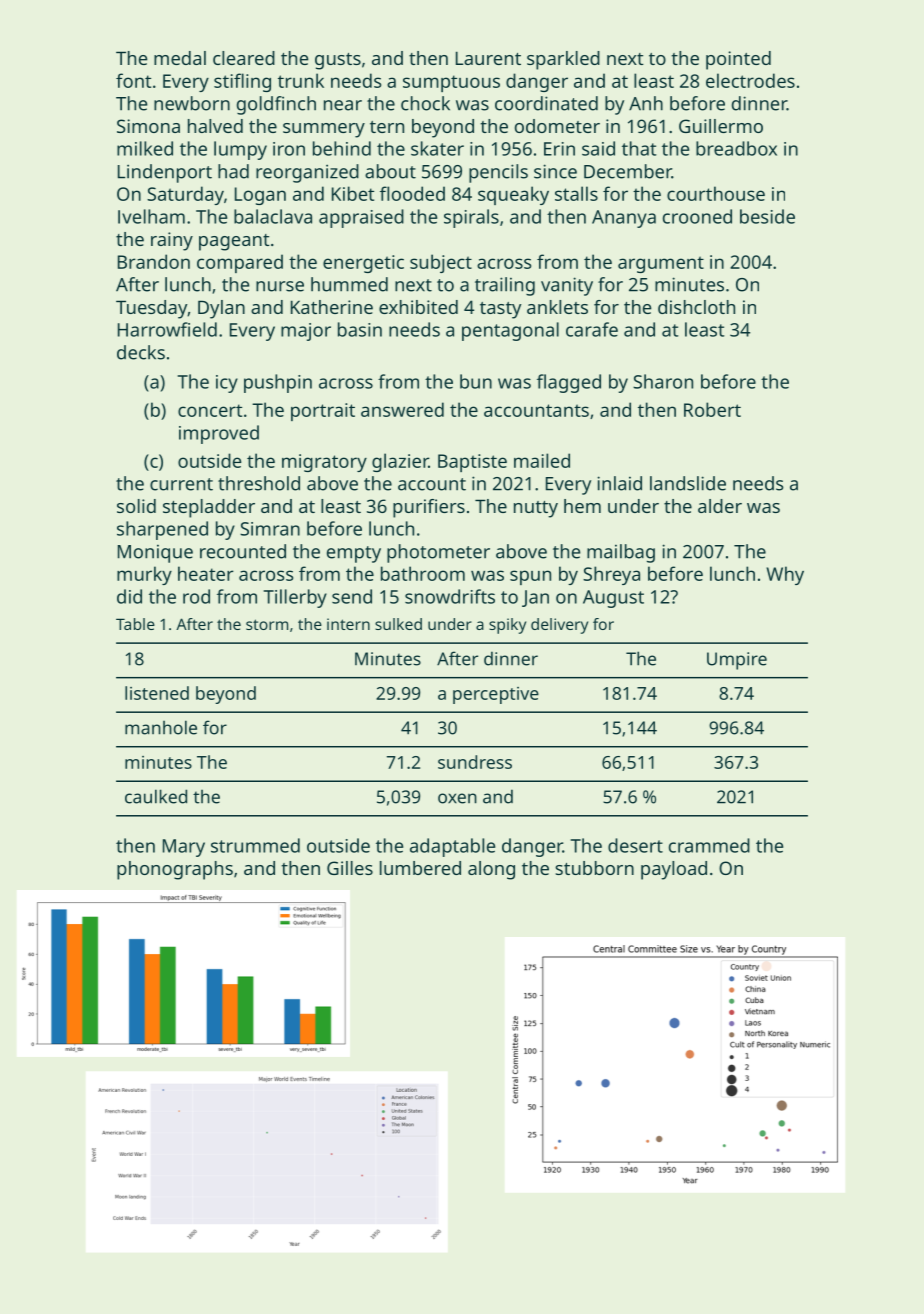 The image size is (924, 1314). Describe the element at coordinates (136, 506) in the screenshot. I see `solid` at that location.
